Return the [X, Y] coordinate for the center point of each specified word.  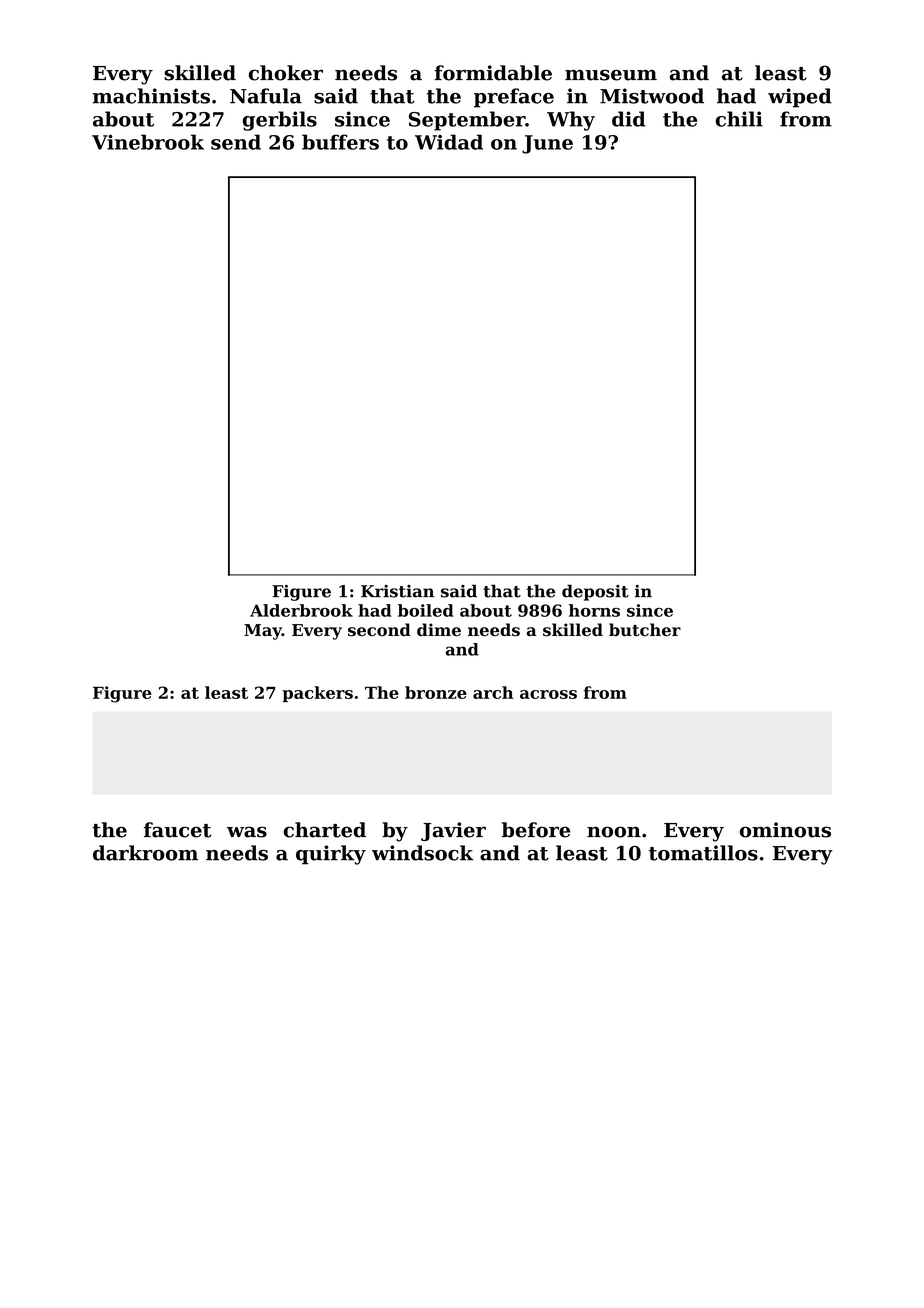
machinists [151, 96]
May [263, 632]
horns [594, 610]
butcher [645, 630]
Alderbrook [301, 610]
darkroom [145, 853]
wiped [800, 98]
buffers [340, 142]
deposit [595, 592]
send [236, 142]
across [548, 694]
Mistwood [652, 96]
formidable [493, 73]
